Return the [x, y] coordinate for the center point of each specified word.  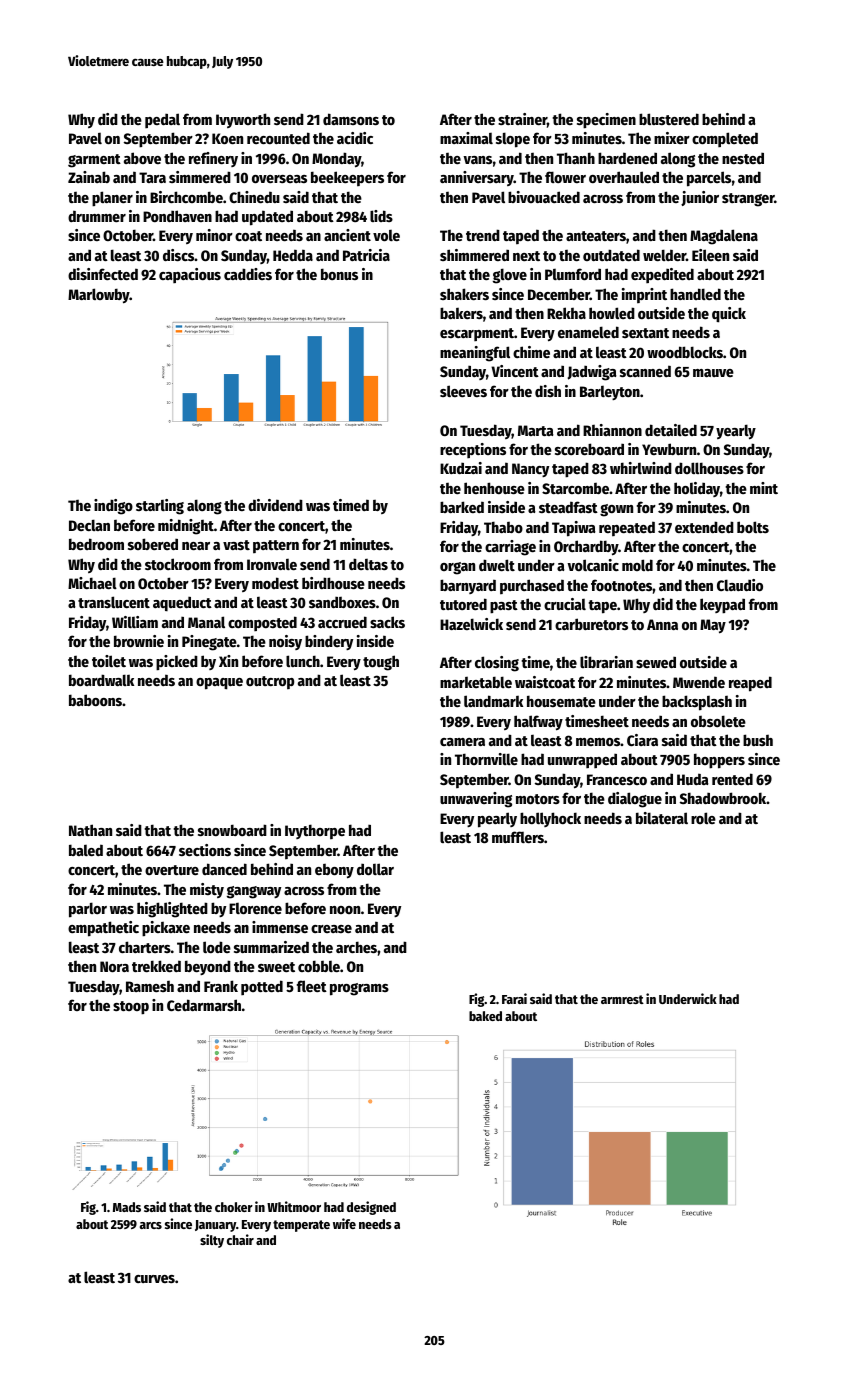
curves [154, 1279]
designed [371, 1208]
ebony [334, 871]
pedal [162, 120]
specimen [606, 121]
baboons [95, 700]
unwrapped [582, 760]
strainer [522, 119]
